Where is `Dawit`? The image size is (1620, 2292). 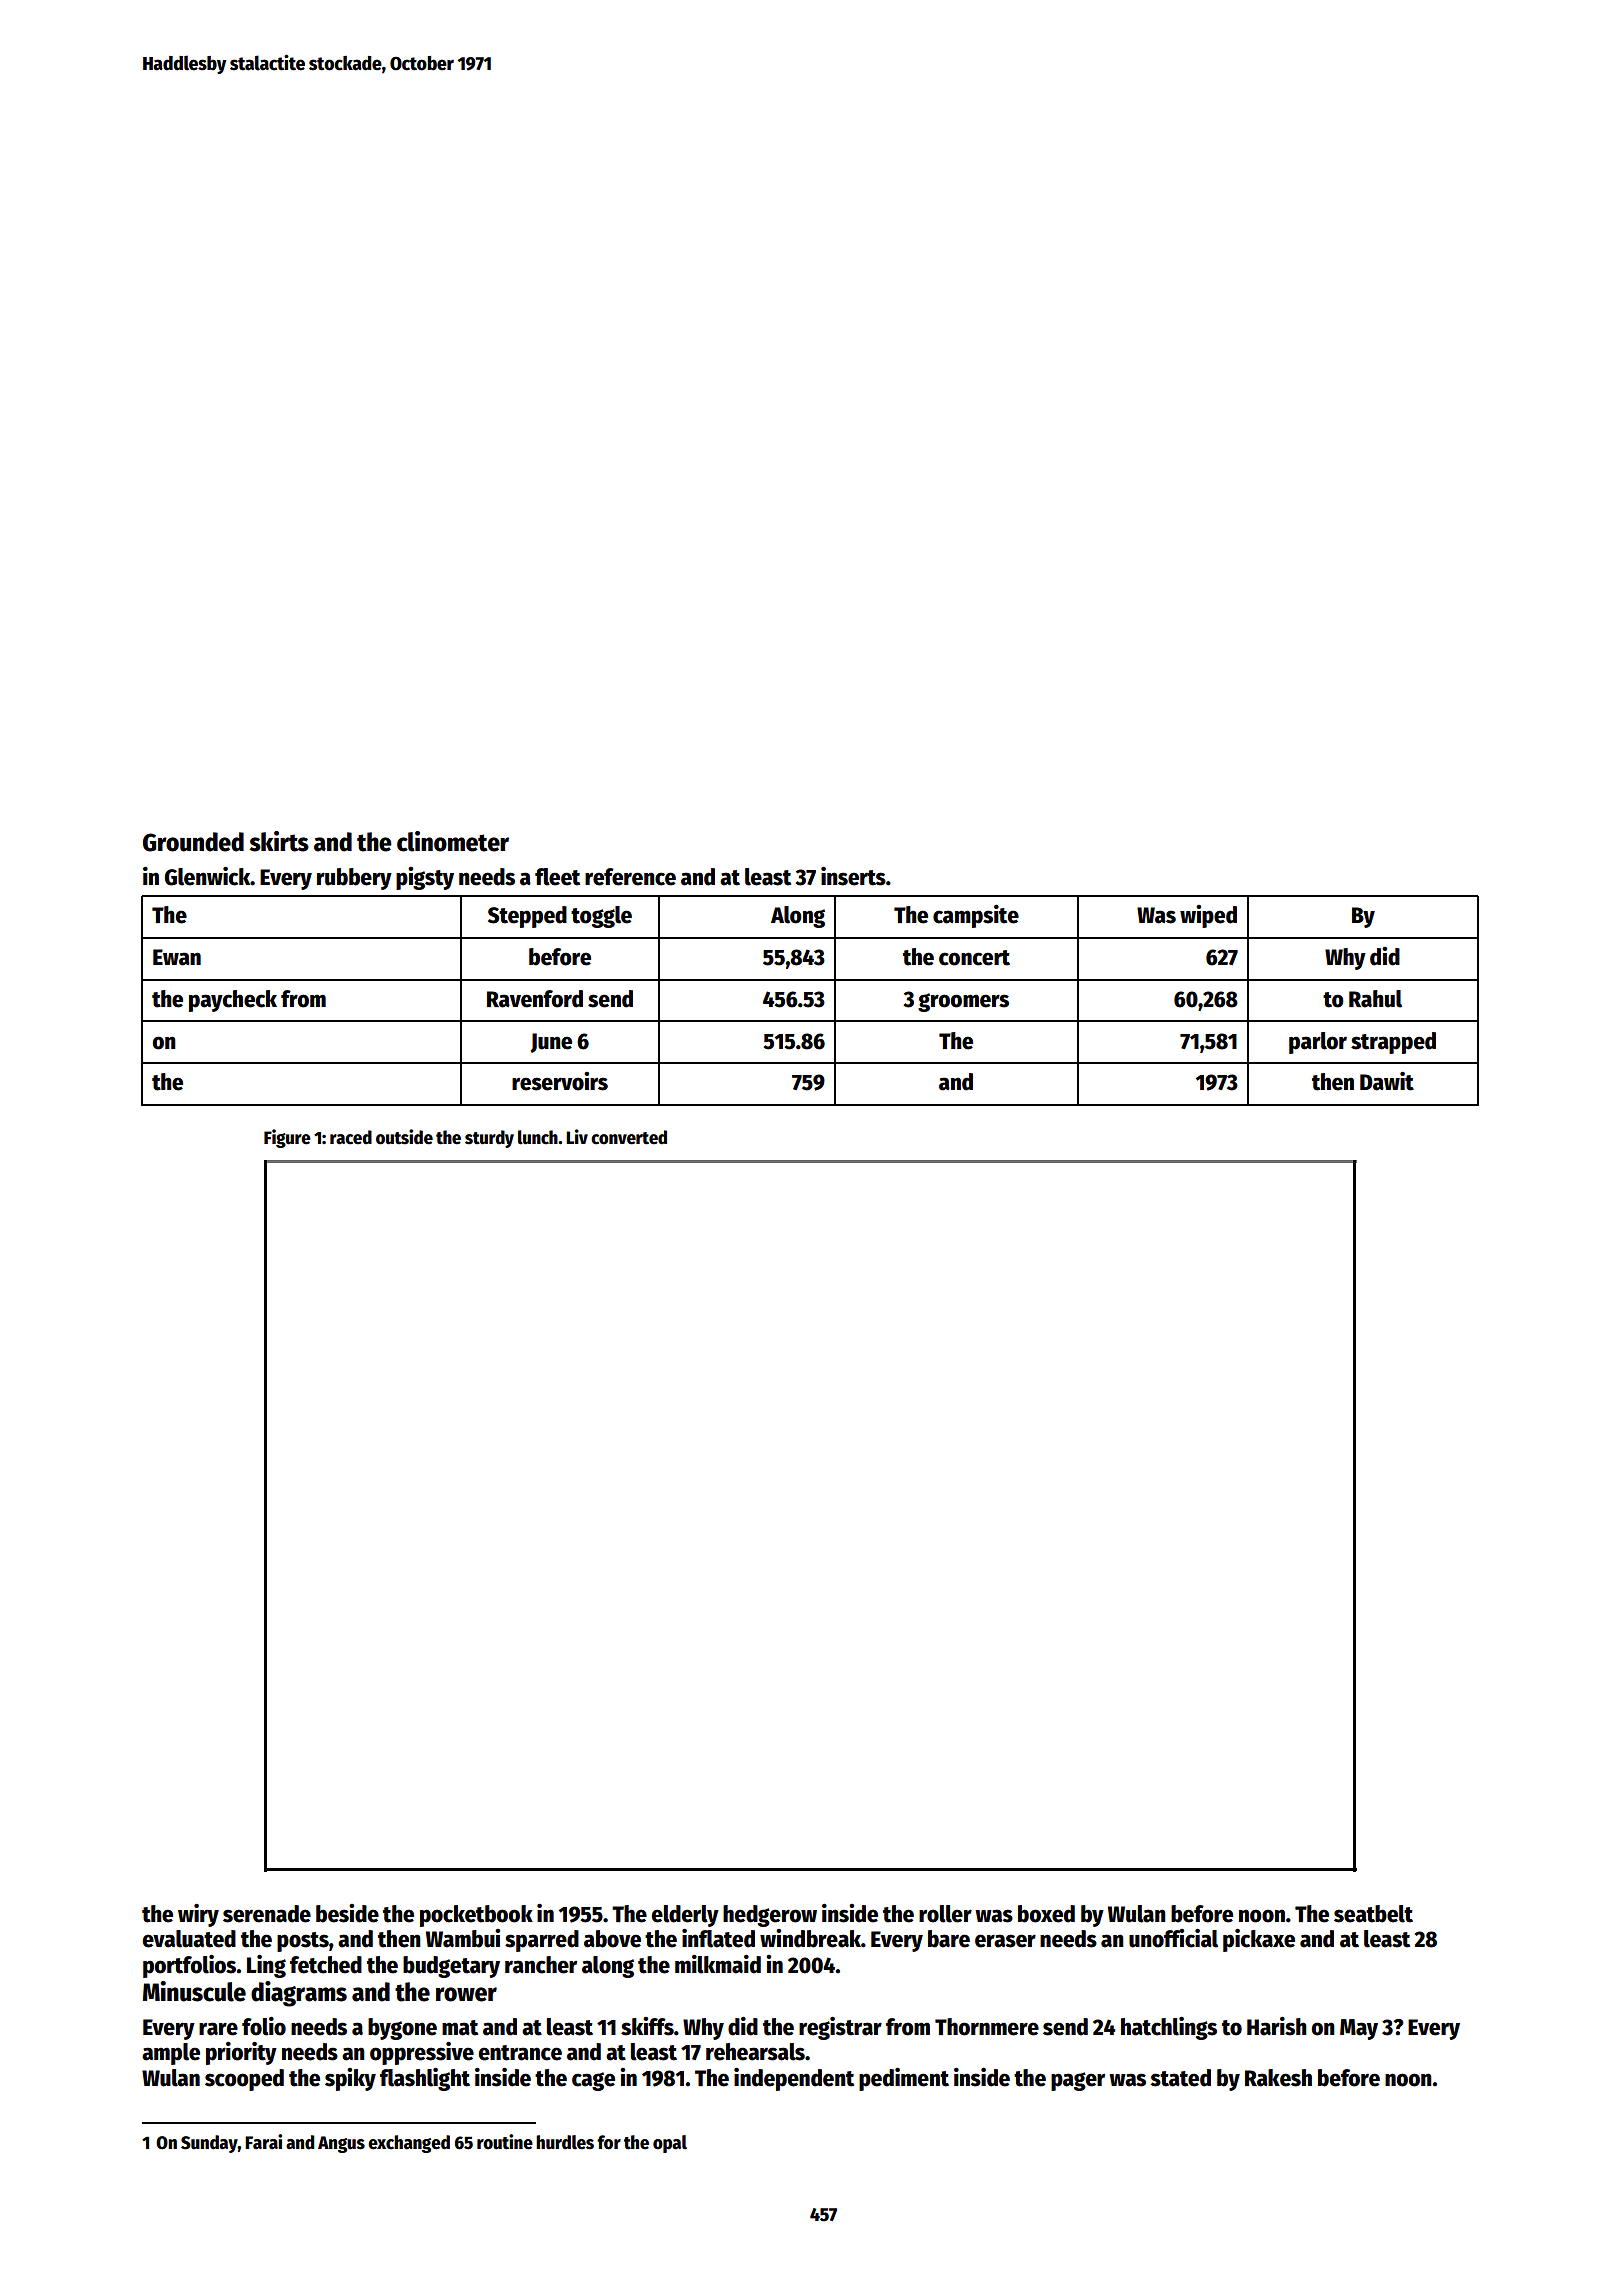
Dawit is located at coordinates (1387, 1081).
